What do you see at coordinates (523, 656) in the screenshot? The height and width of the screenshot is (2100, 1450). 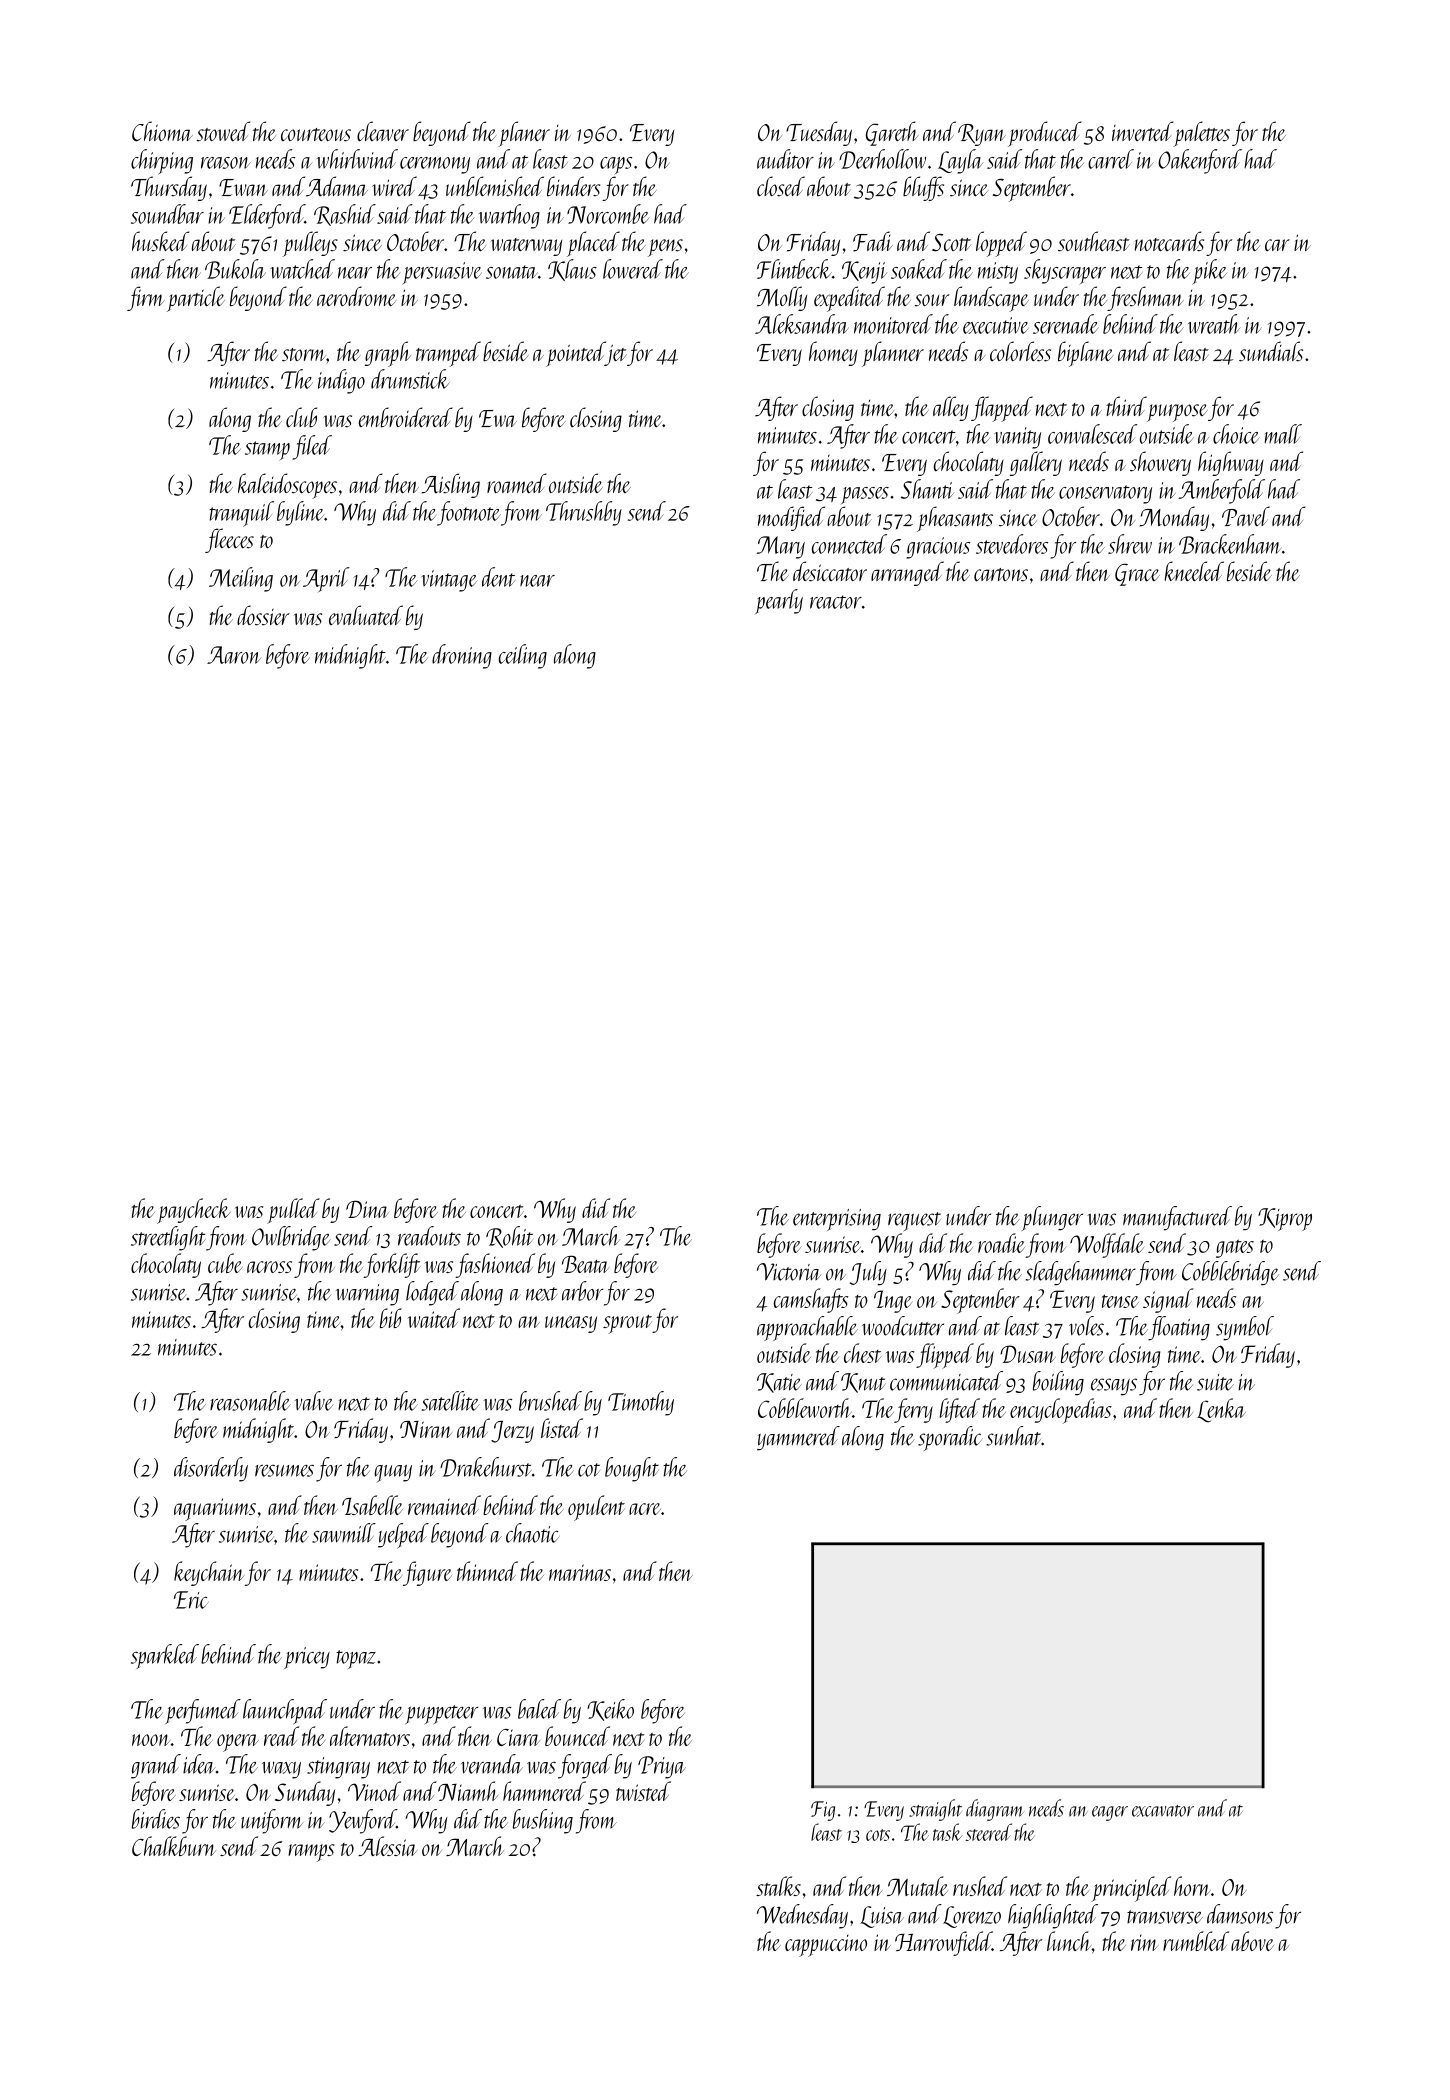 I see `ceiling` at bounding box center [523, 656].
